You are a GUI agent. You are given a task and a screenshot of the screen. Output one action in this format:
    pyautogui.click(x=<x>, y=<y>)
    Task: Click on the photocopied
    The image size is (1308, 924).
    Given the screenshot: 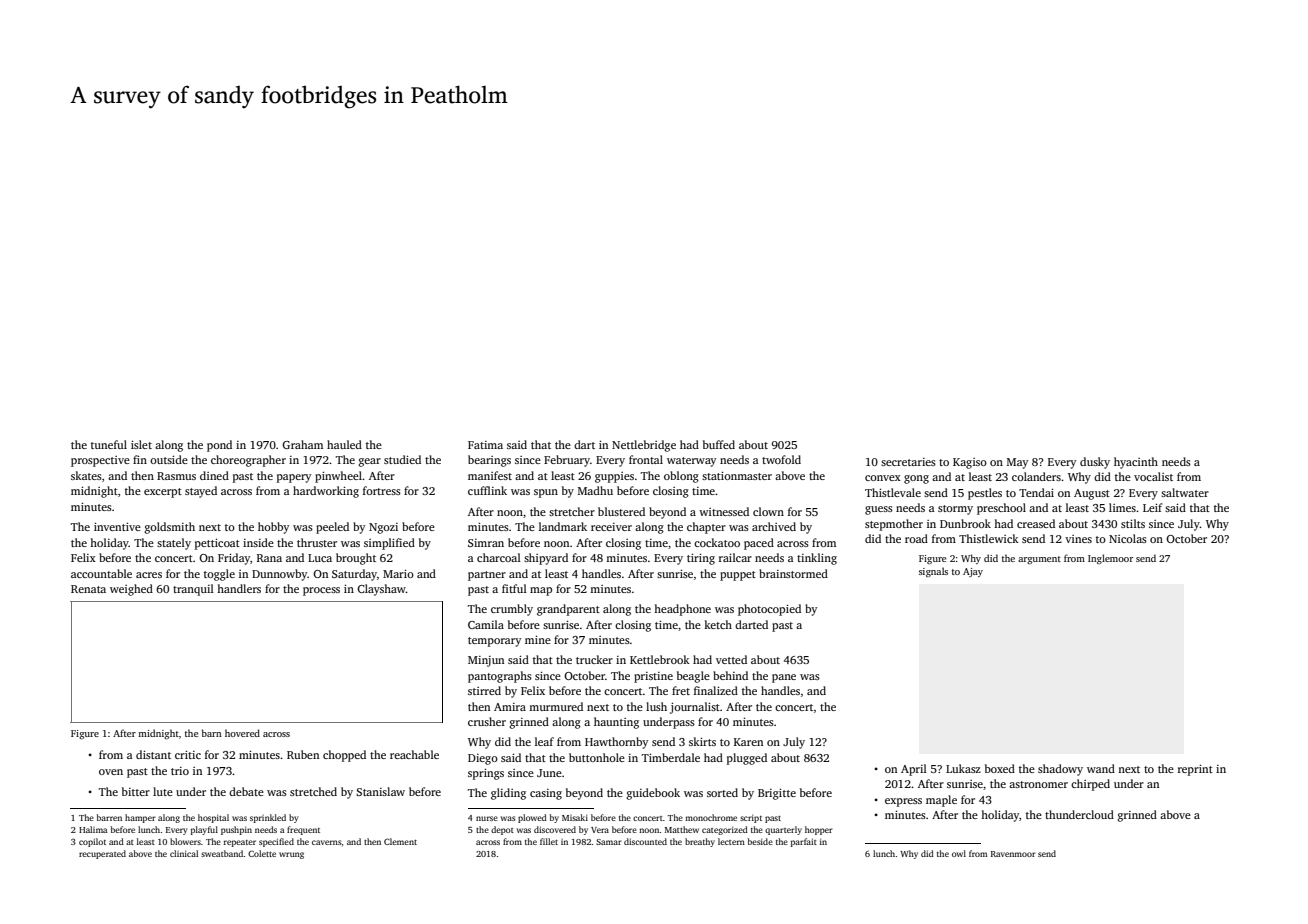 What is the action you would take?
    pyautogui.click(x=769, y=610)
